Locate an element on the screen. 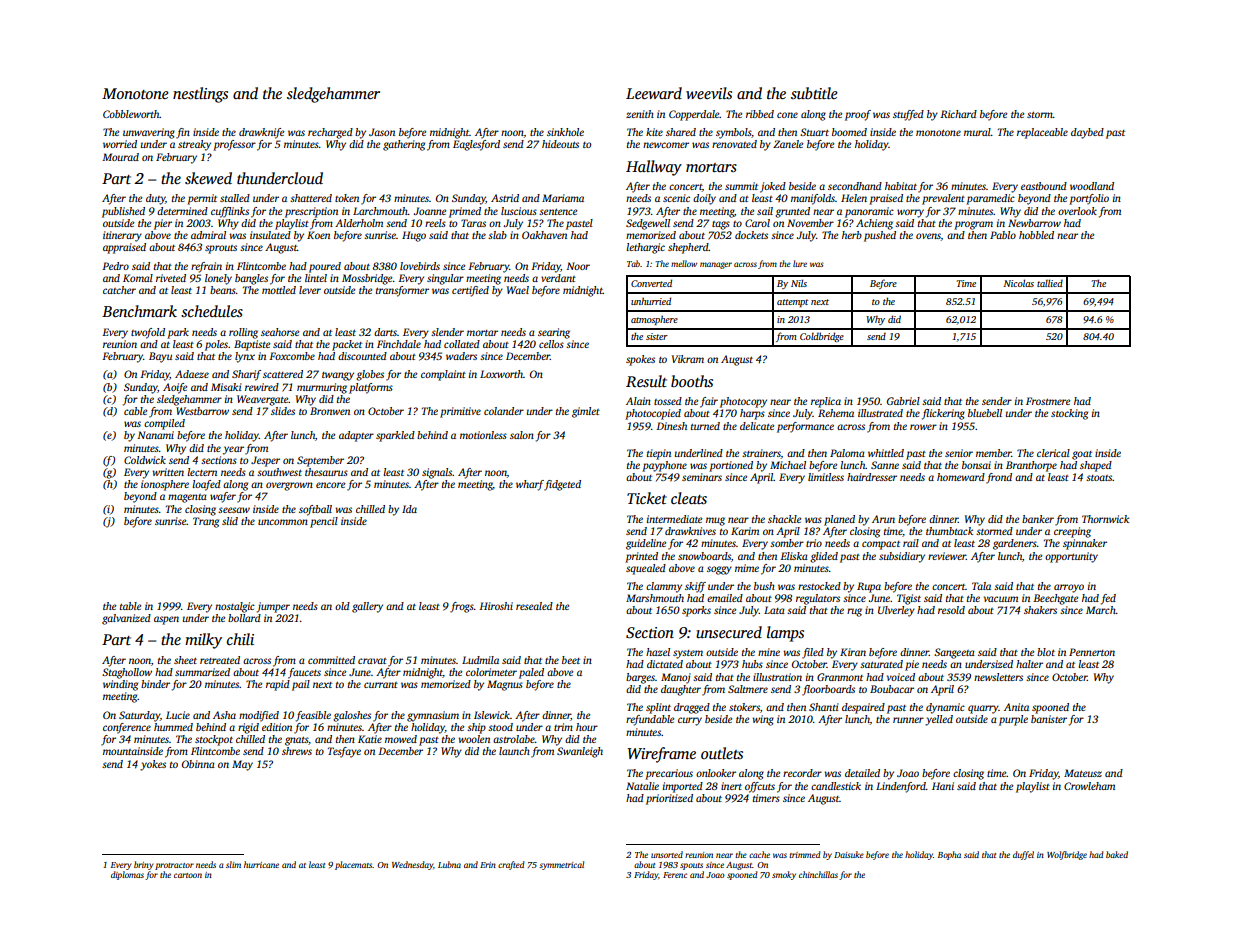 The image size is (1233, 952). sporks is located at coordinates (696, 611).
